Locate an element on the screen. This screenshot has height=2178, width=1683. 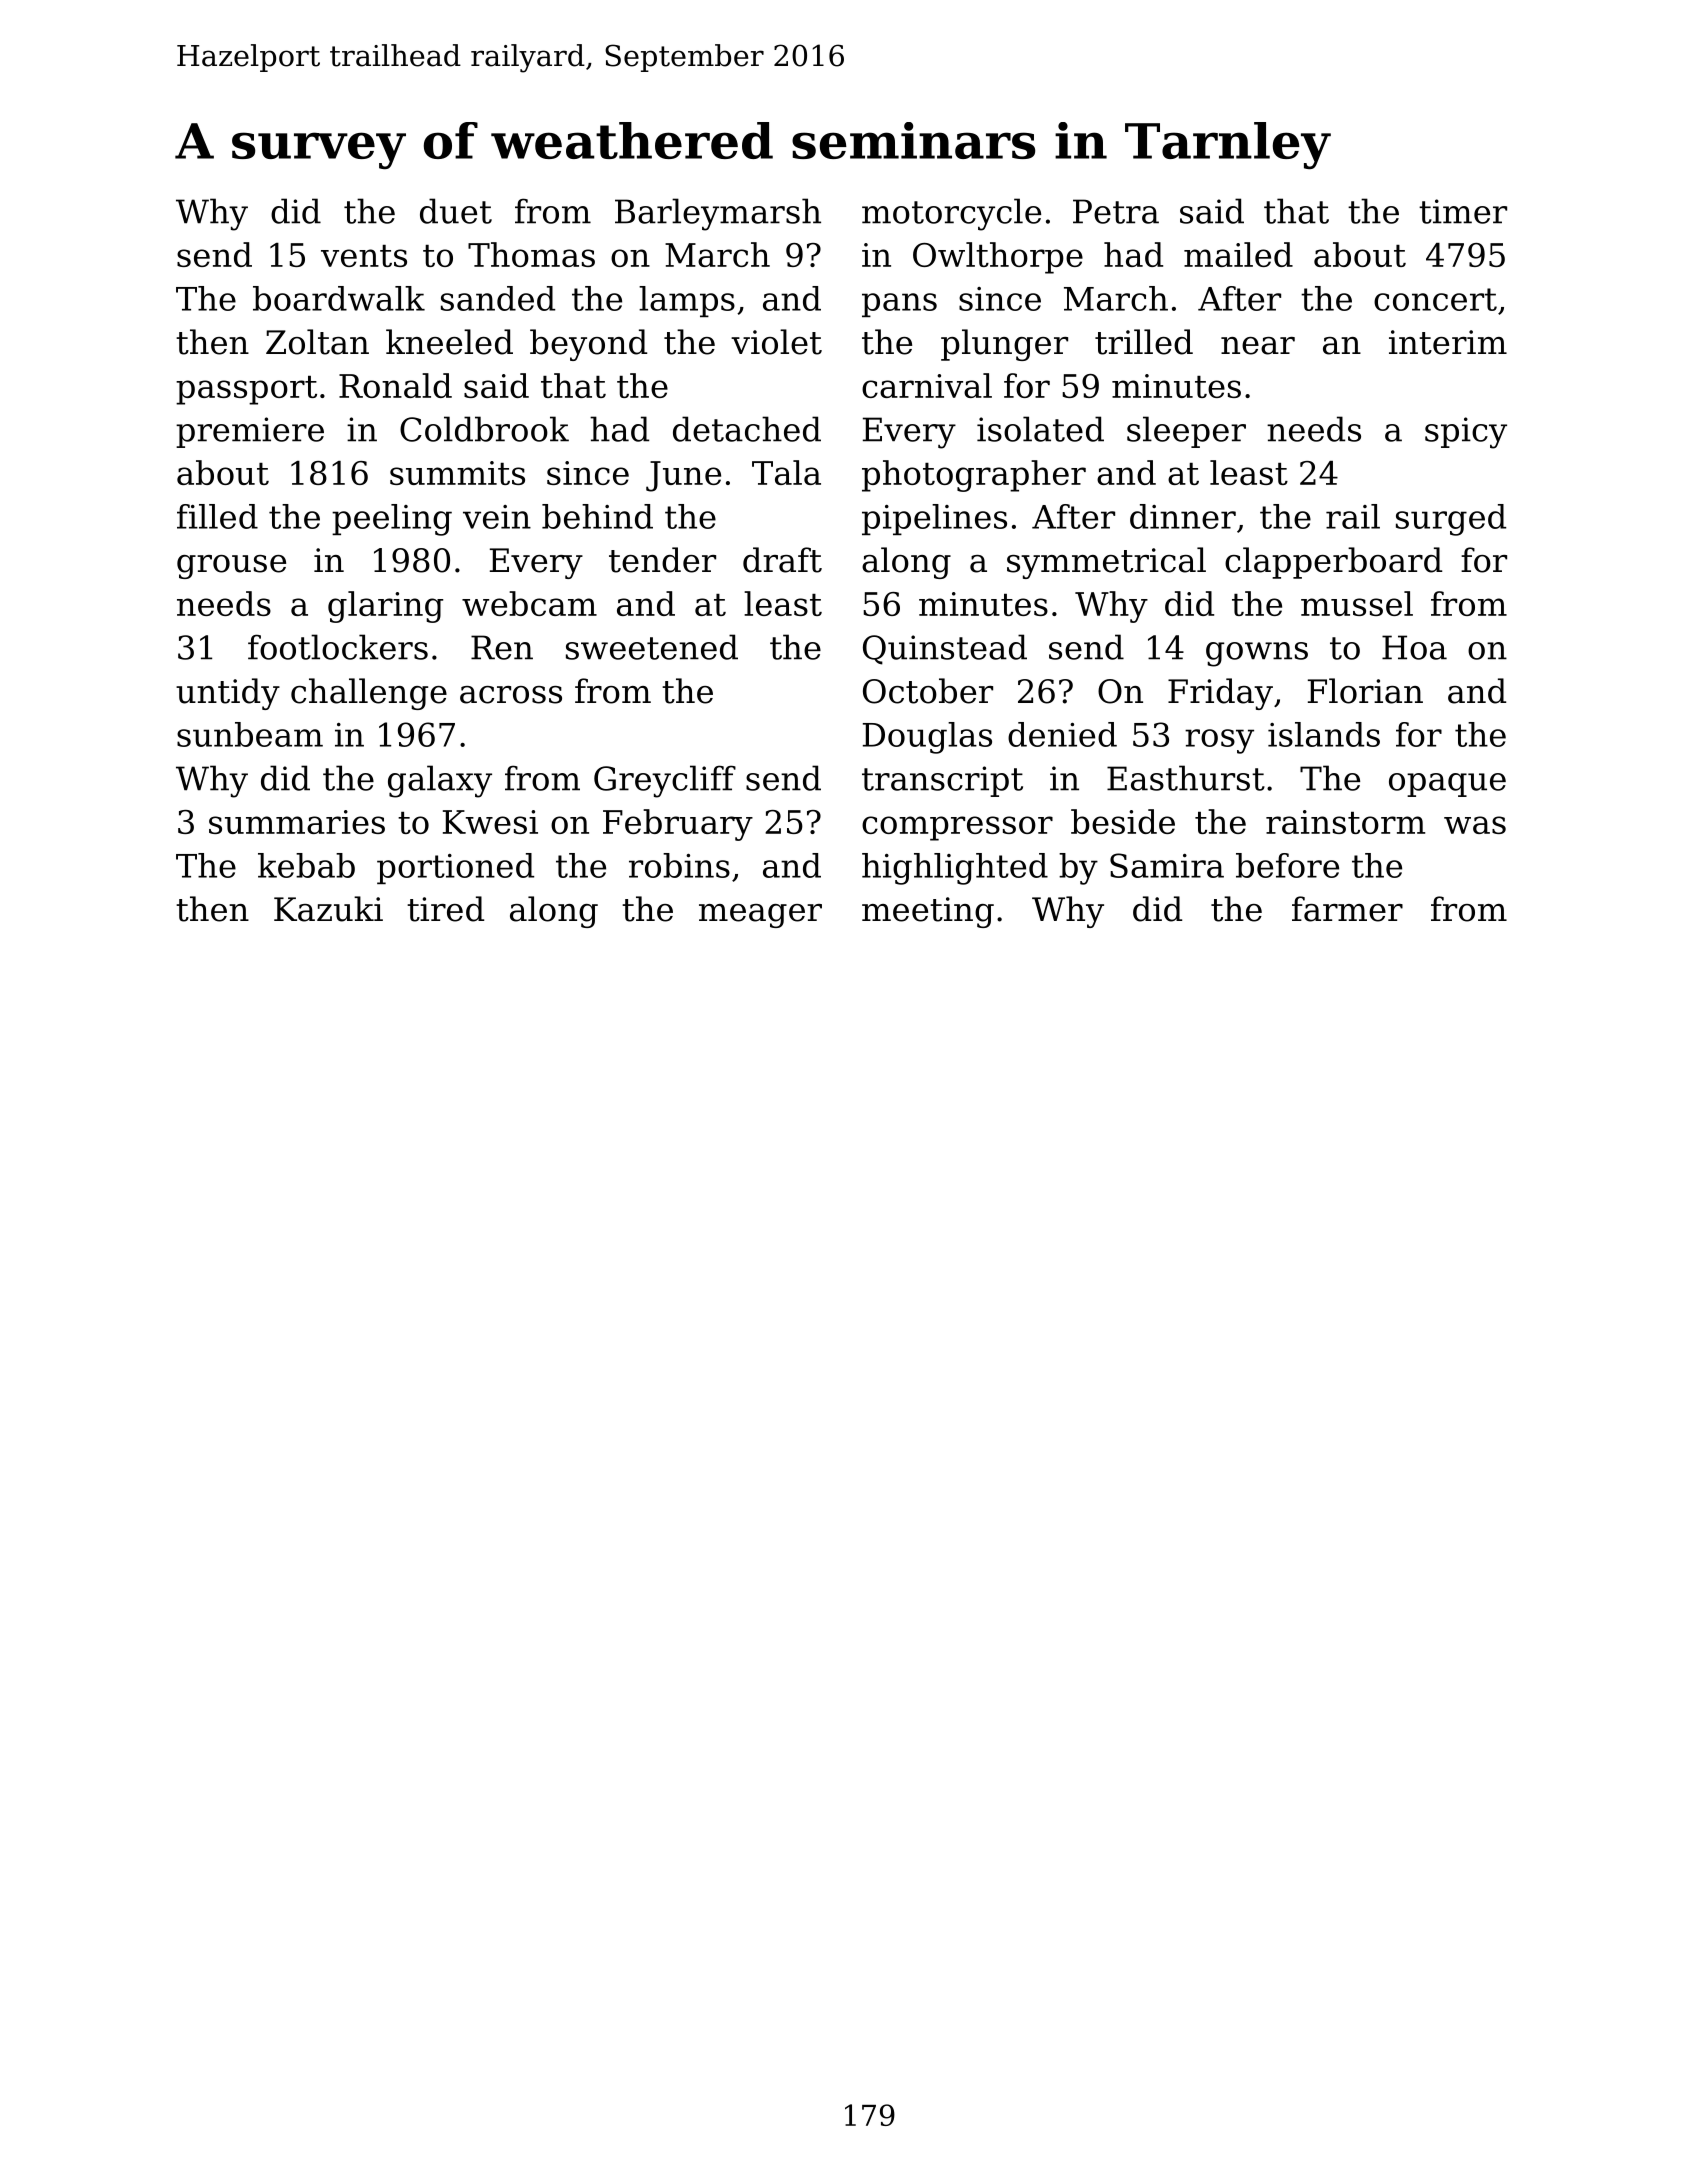
Hoa is located at coordinates (1414, 647).
